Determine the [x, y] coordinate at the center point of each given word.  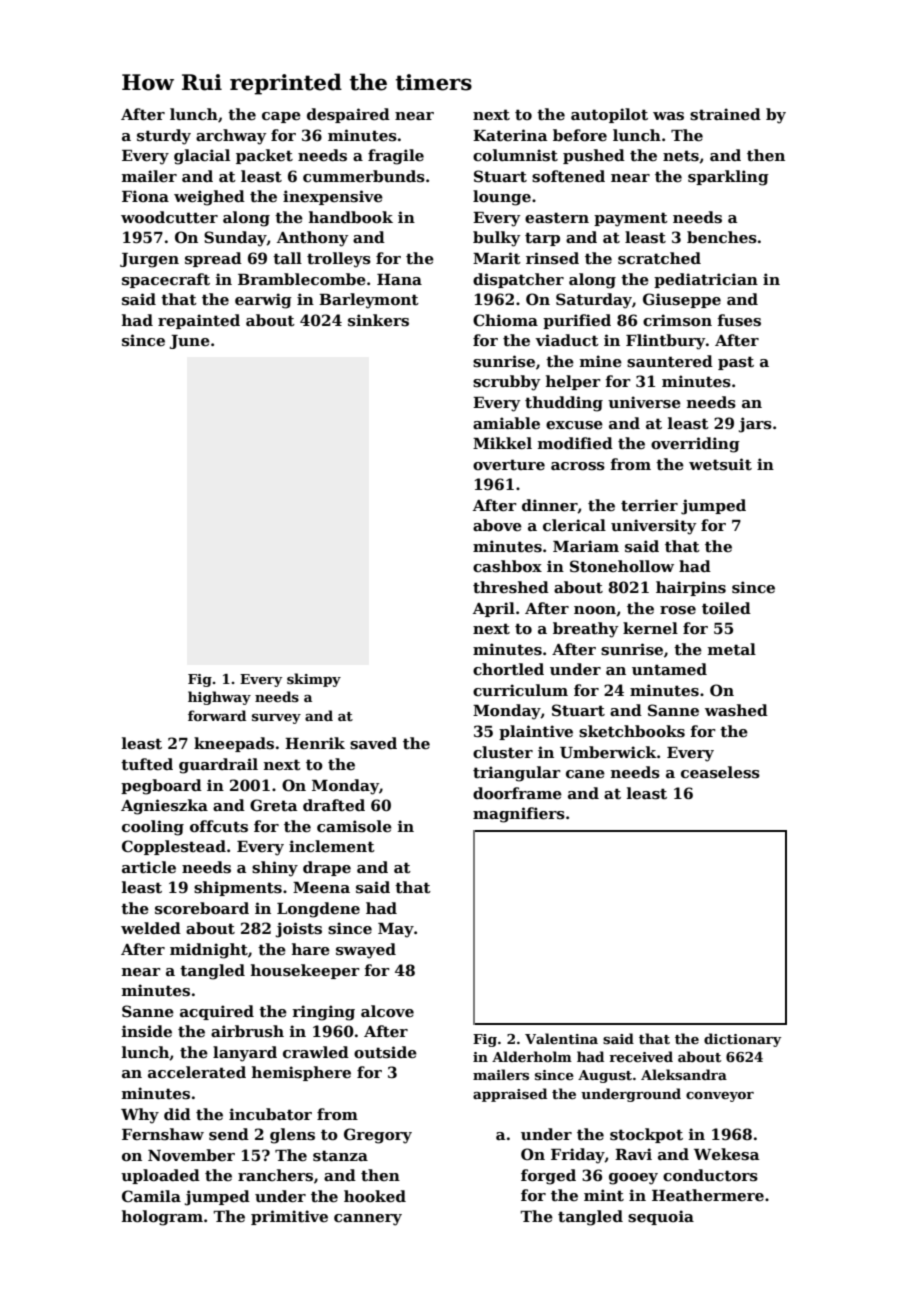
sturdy [164, 137]
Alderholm [532, 1056]
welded [151, 928]
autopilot [609, 115]
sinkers [378, 320]
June [190, 342]
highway [219, 698]
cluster [503, 752]
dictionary [742, 1040]
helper [573, 382]
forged [548, 1177]
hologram [162, 1218]
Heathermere [708, 1195]
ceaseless [720, 772]
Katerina [510, 135]
